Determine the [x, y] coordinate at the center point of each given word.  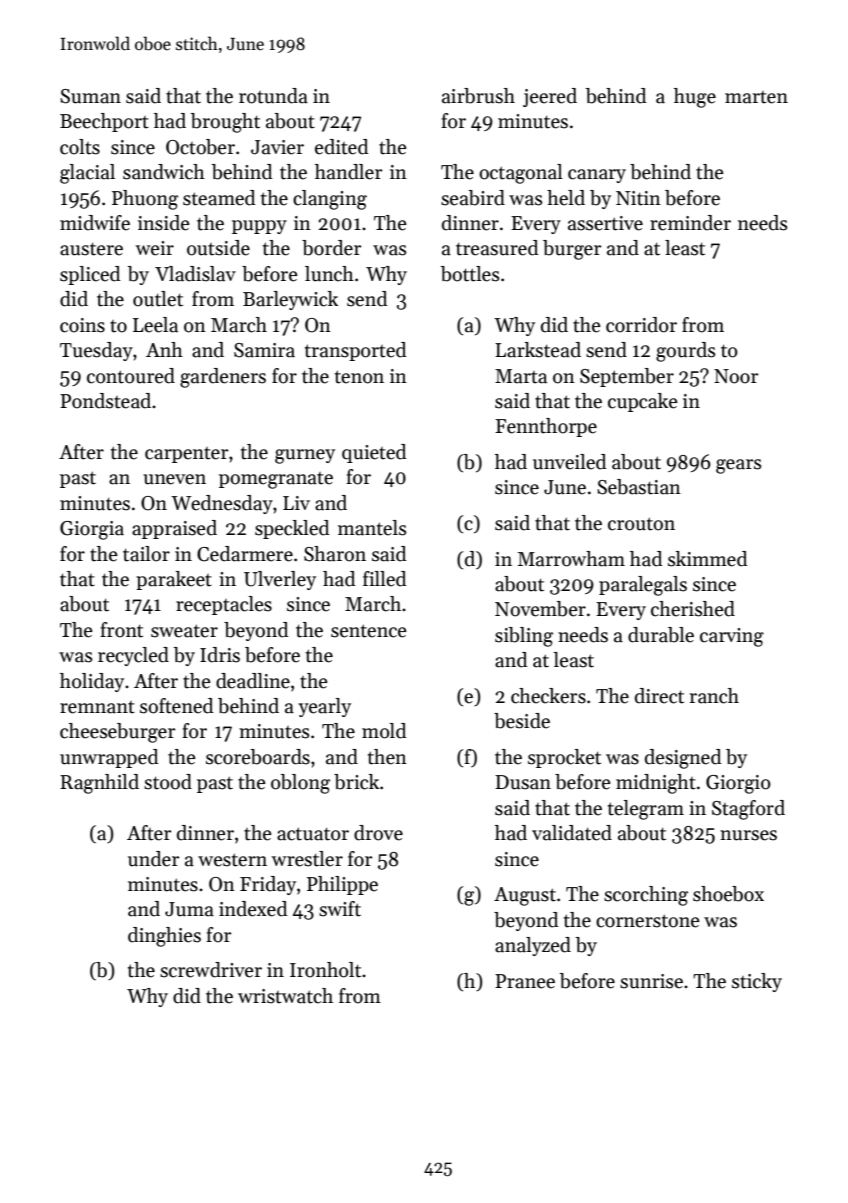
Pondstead [105, 401]
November [540, 609]
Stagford [748, 810]
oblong [300, 784]
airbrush [478, 96]
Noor [736, 376]
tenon [359, 377]
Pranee [525, 981]
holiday [92, 682]
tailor [146, 554]
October [200, 147]
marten [756, 97]
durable [661, 635]
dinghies [164, 937]
